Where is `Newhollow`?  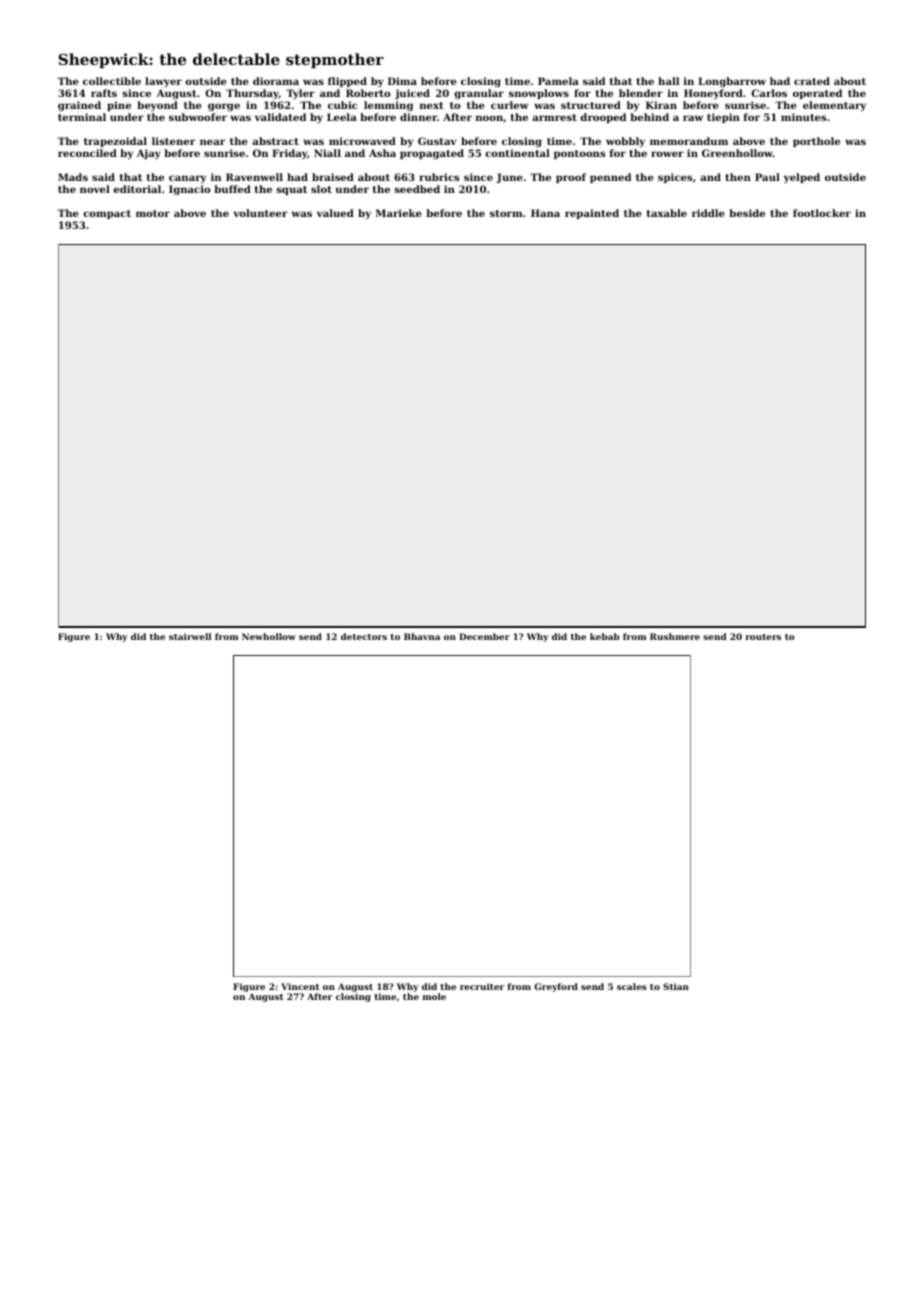
Newhollow is located at coordinates (269, 636).
